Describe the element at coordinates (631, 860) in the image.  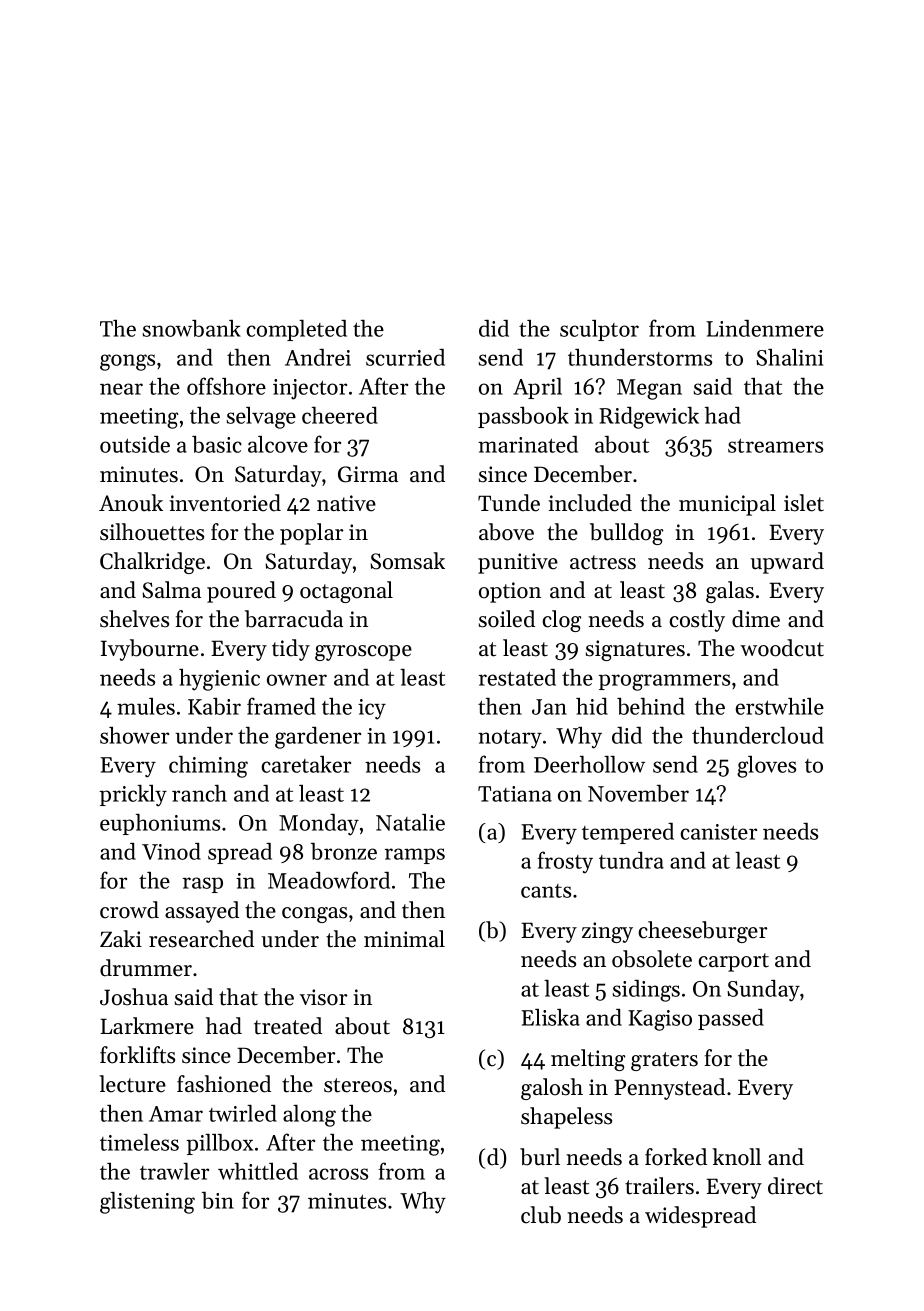
I see `tundra` at that location.
